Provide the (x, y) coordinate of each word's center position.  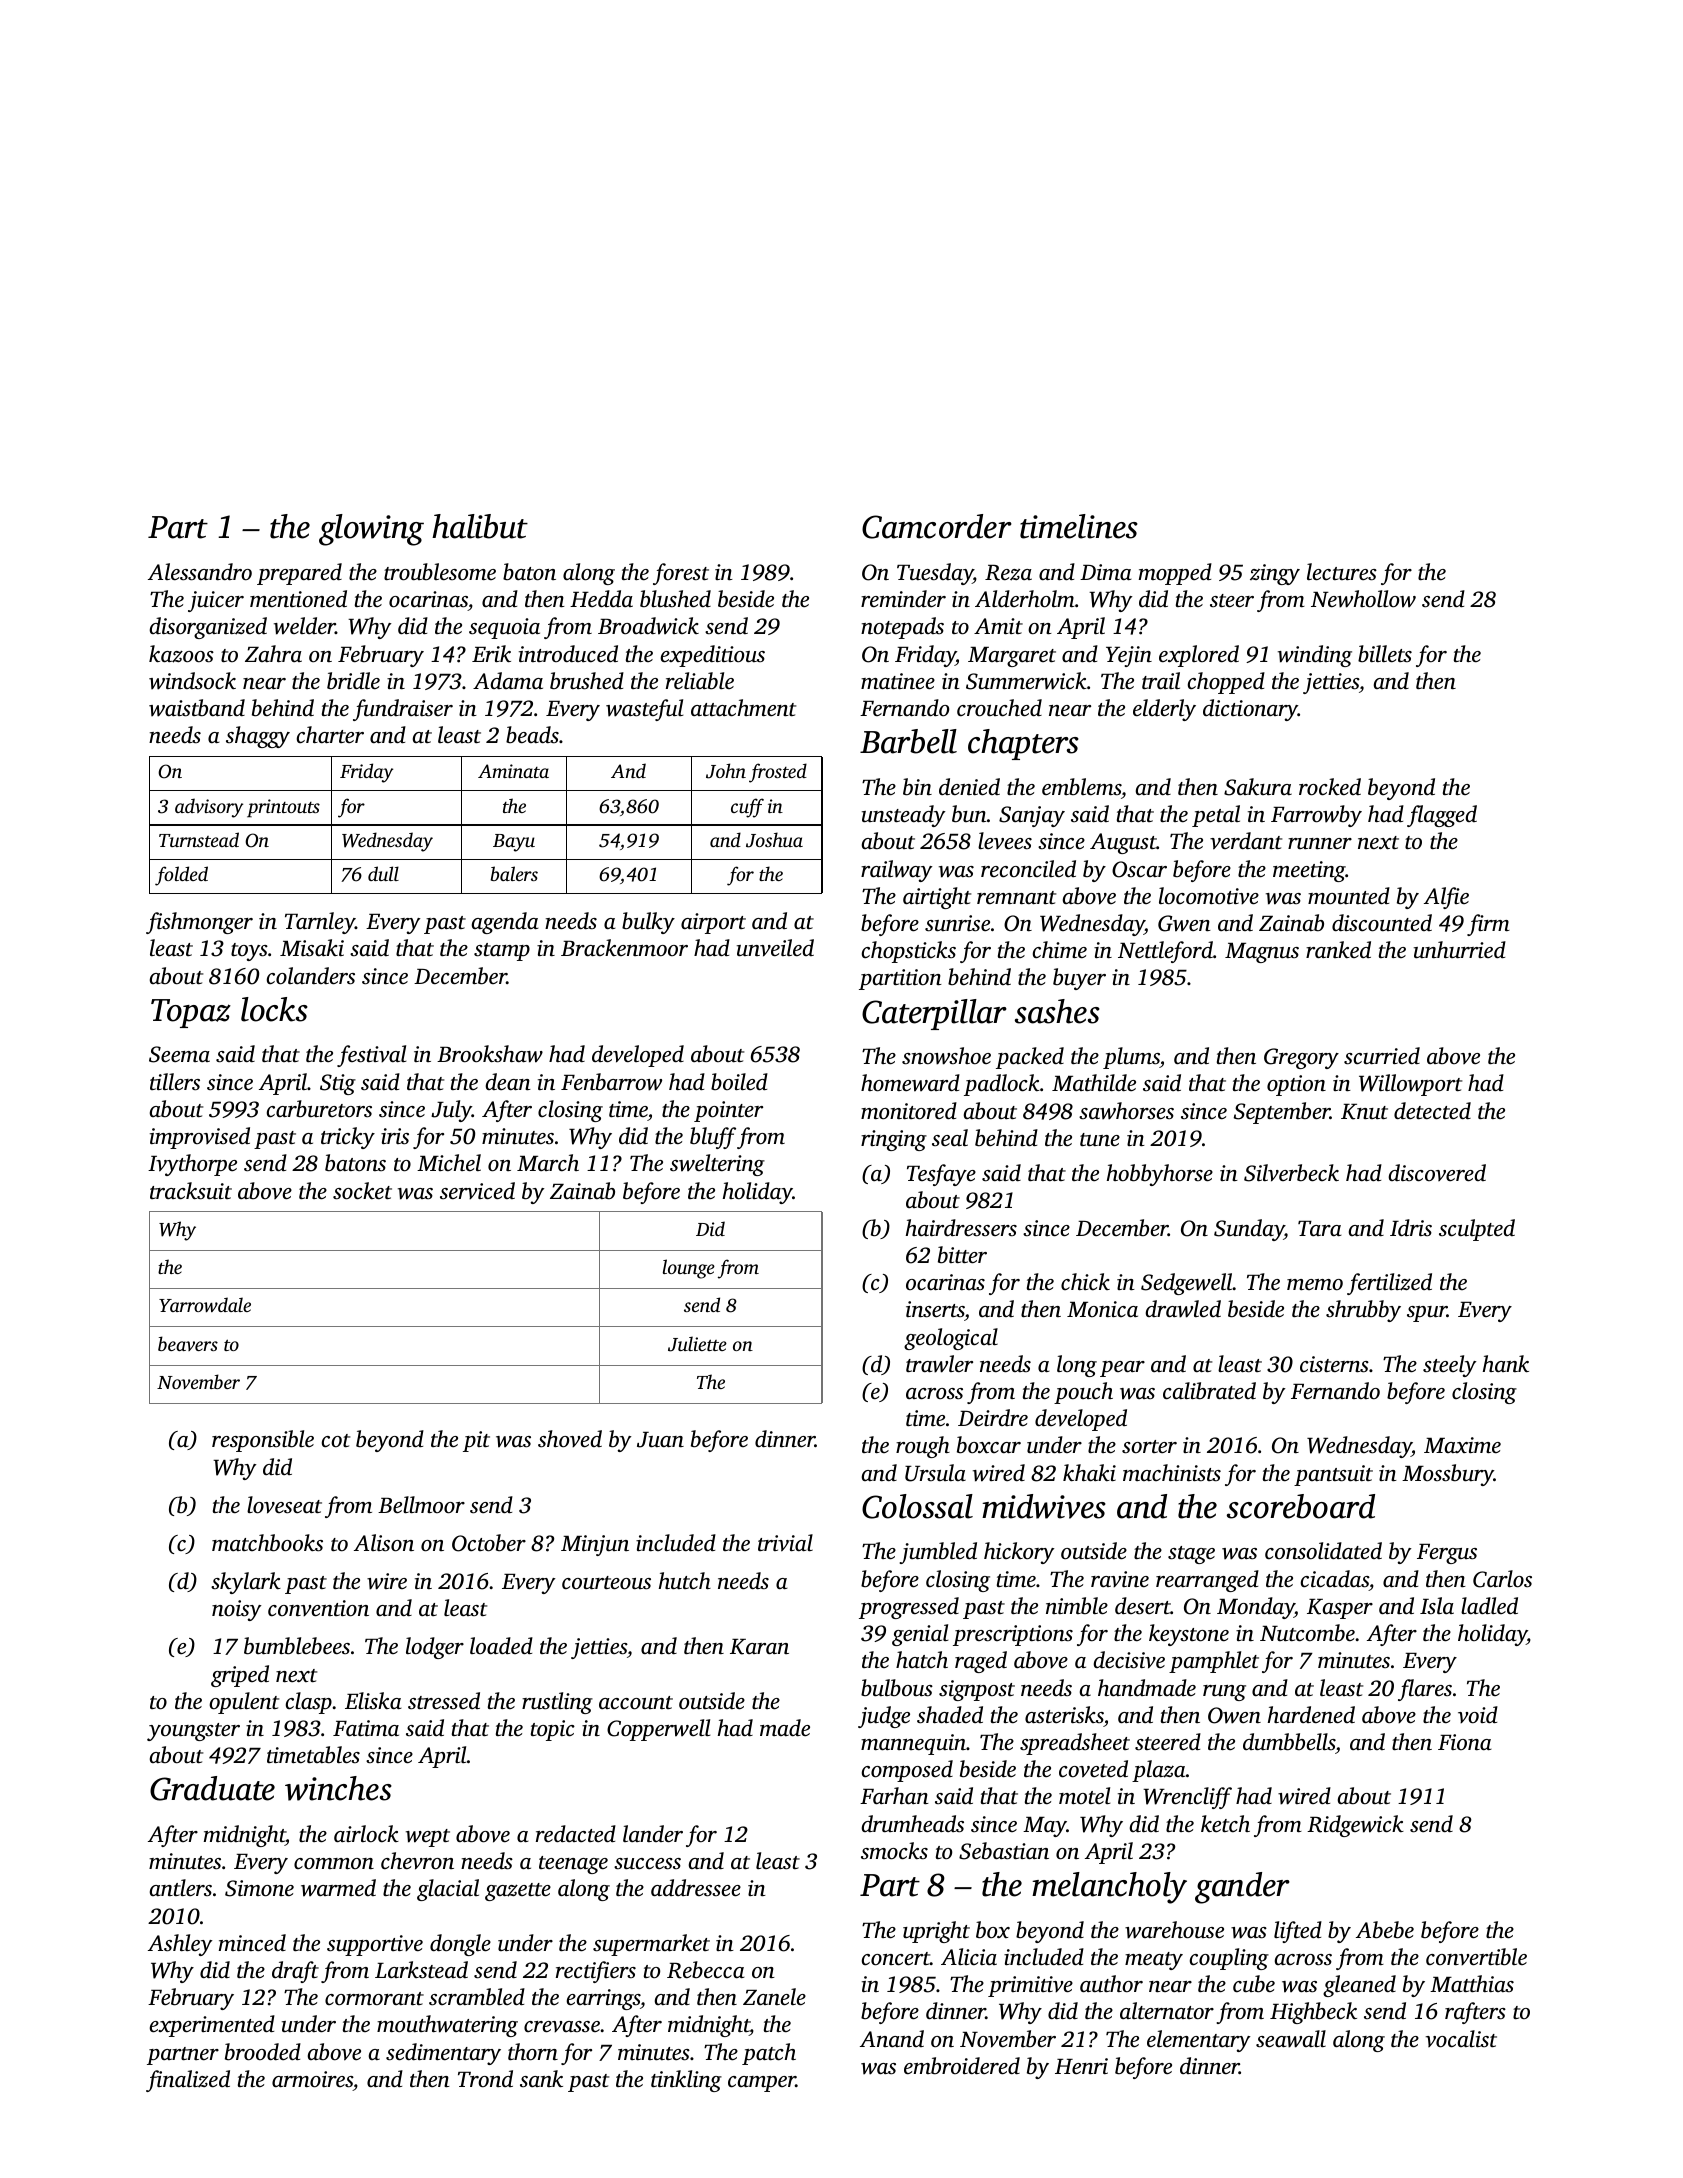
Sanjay (1032, 816)
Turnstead (199, 839)
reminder (903, 599)
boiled (739, 1081)
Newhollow (1363, 599)
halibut (480, 526)
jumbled (938, 1553)
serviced (477, 1191)
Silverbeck (1291, 1173)
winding (1315, 656)
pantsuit (1333, 1475)
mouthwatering (447, 2026)
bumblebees (297, 1646)
